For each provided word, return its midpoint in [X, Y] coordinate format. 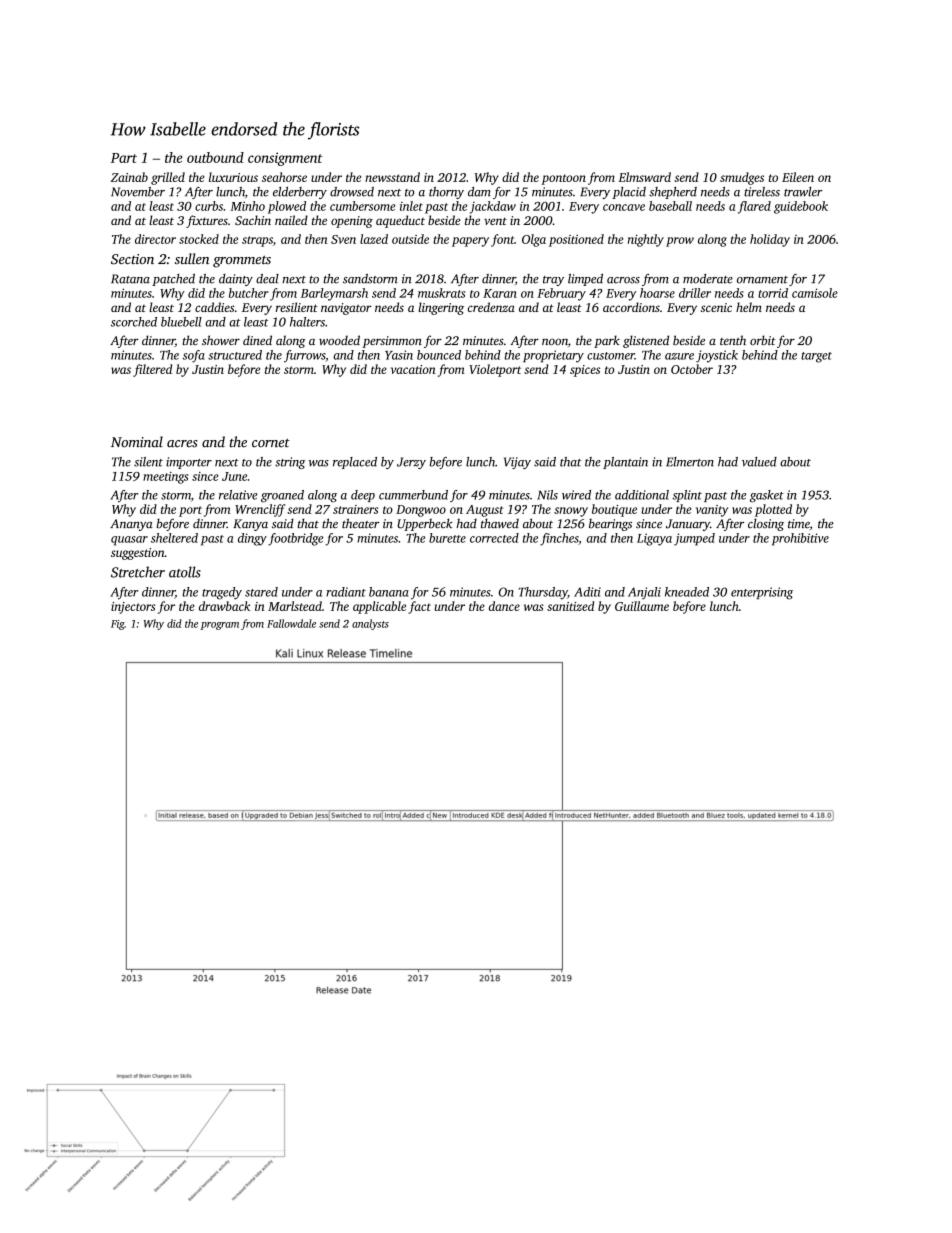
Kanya [250, 525]
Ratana [130, 279]
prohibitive [800, 539]
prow [680, 242]
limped [585, 280]
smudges [742, 178]
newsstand [392, 177]
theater [360, 523]
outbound [215, 157]
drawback [224, 606]
